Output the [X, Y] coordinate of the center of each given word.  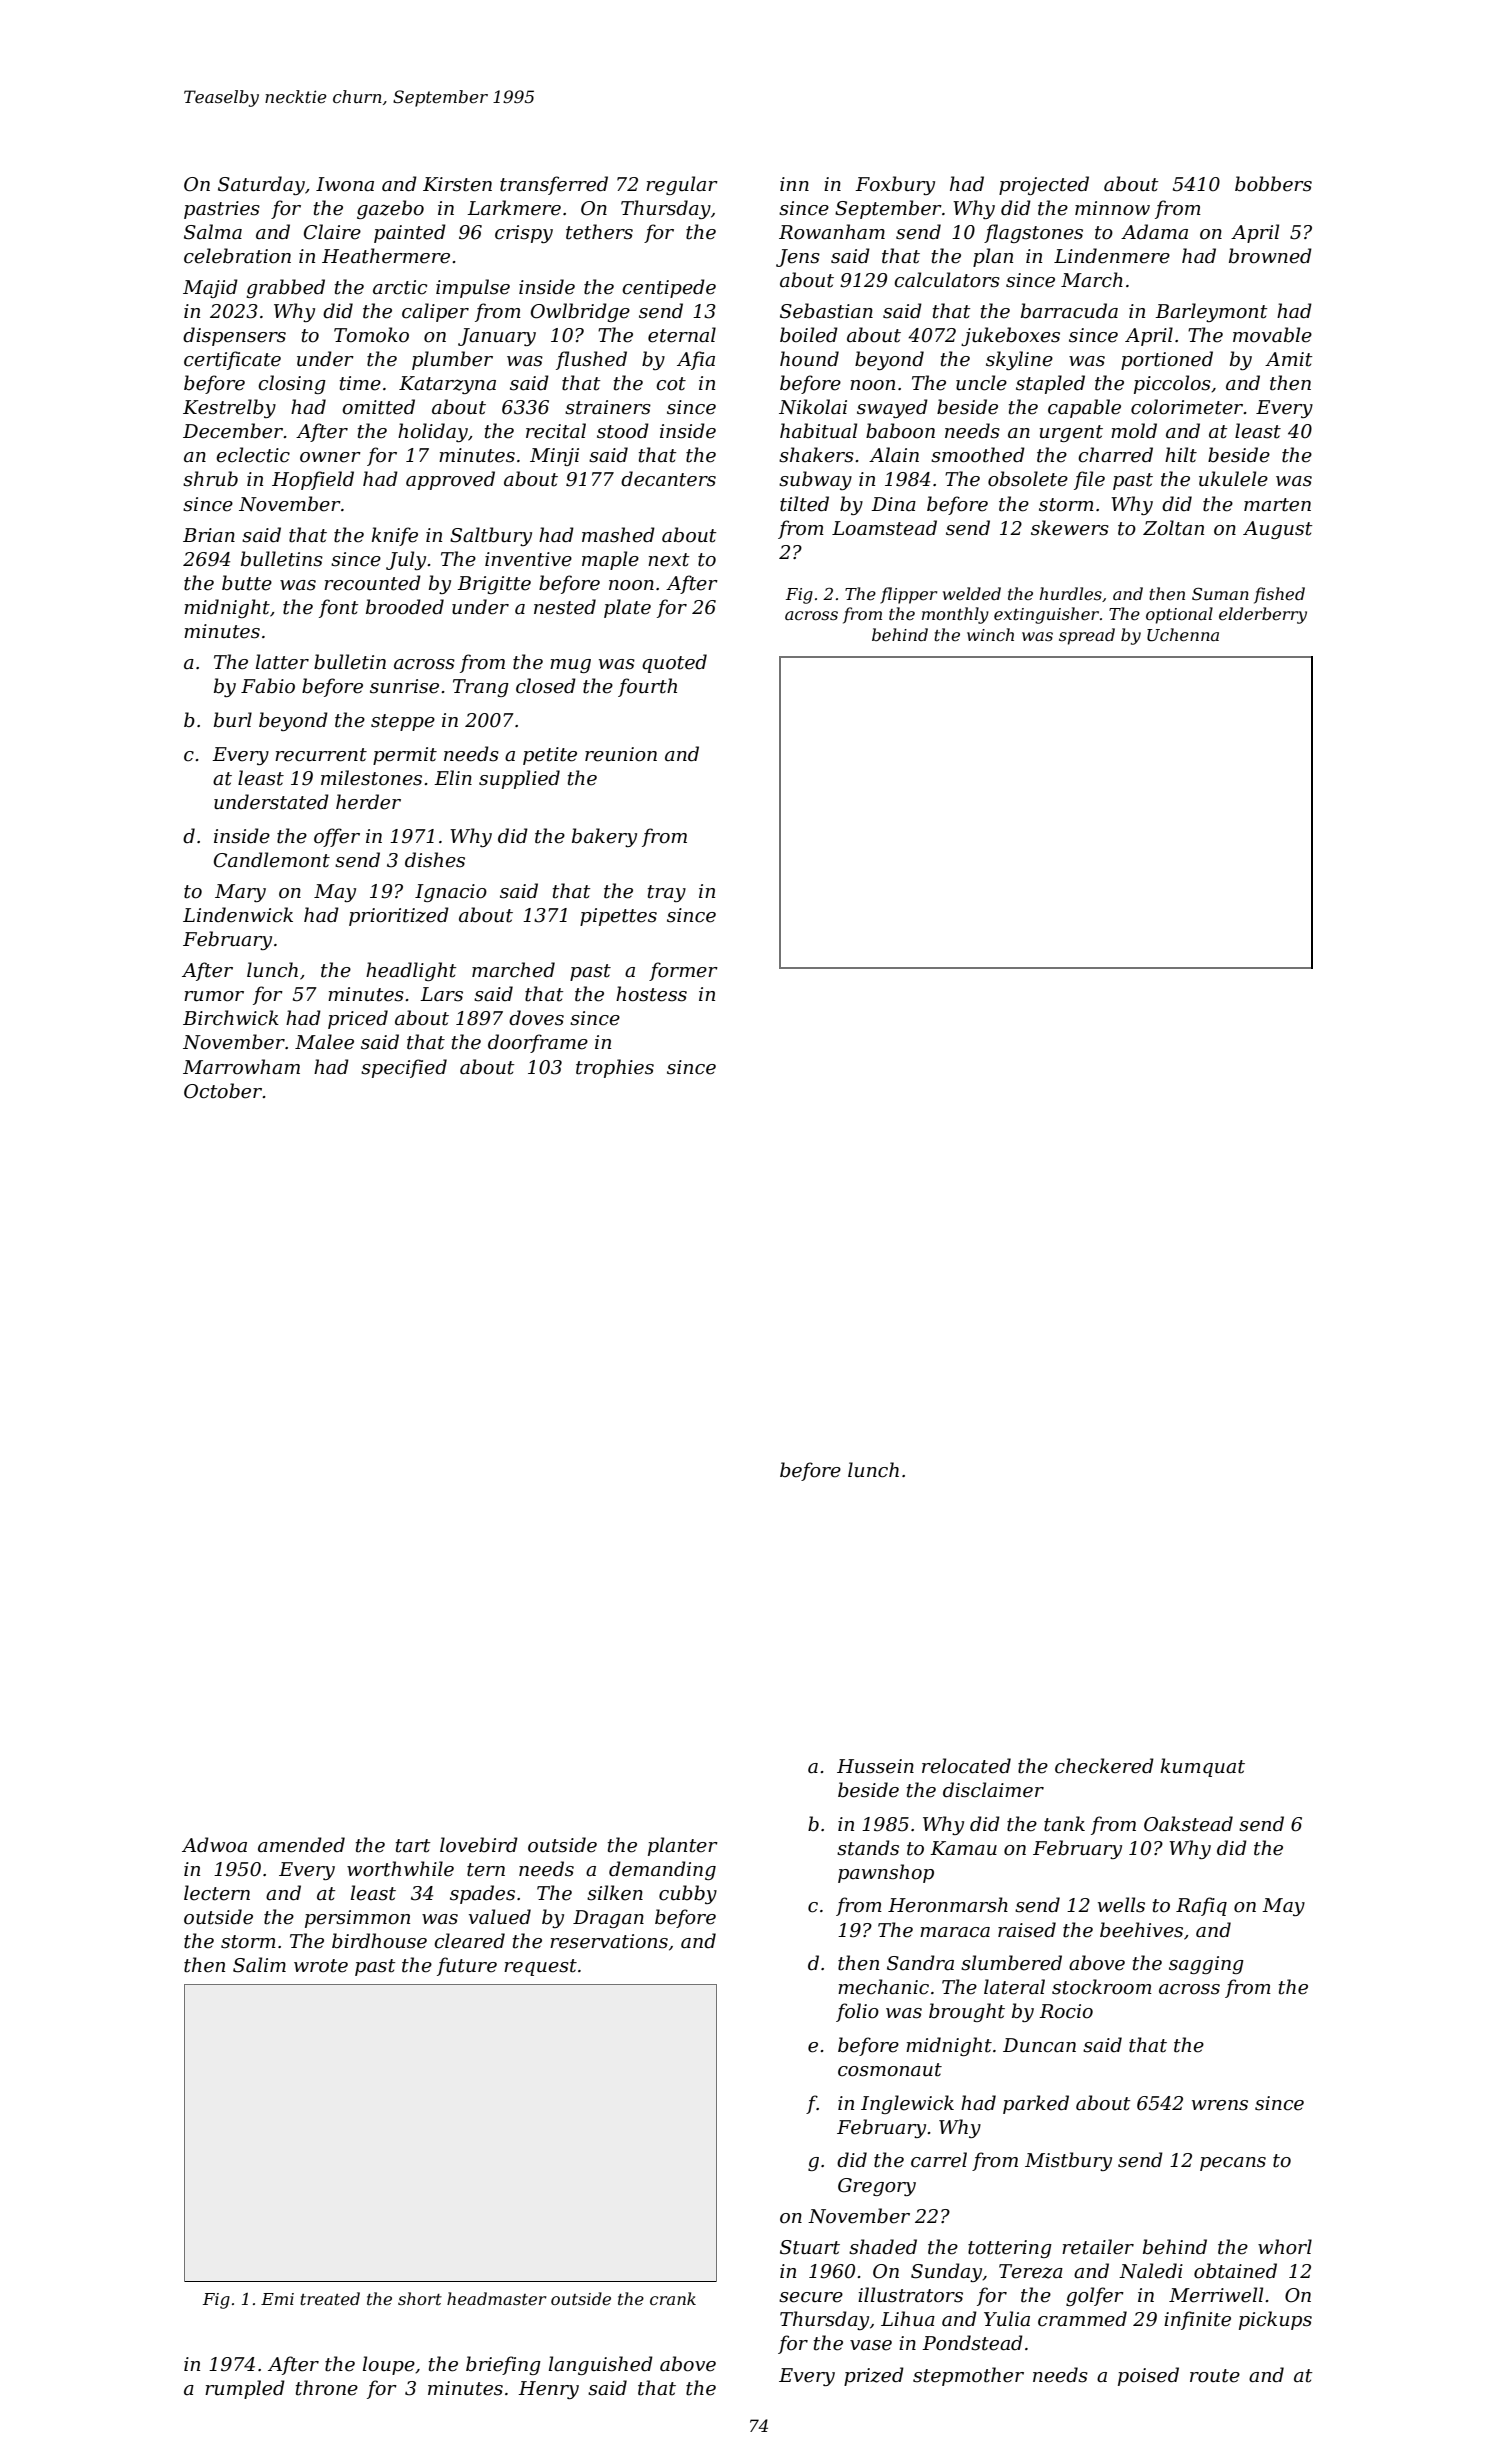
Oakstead [1188, 1824]
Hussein [875, 1766]
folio [857, 2012]
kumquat [1203, 1767]
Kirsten [457, 184]
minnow [1112, 208]
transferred [554, 185]
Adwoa [214, 1845]
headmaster [496, 2298]
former [683, 971]
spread [1087, 636]
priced [358, 1019]
